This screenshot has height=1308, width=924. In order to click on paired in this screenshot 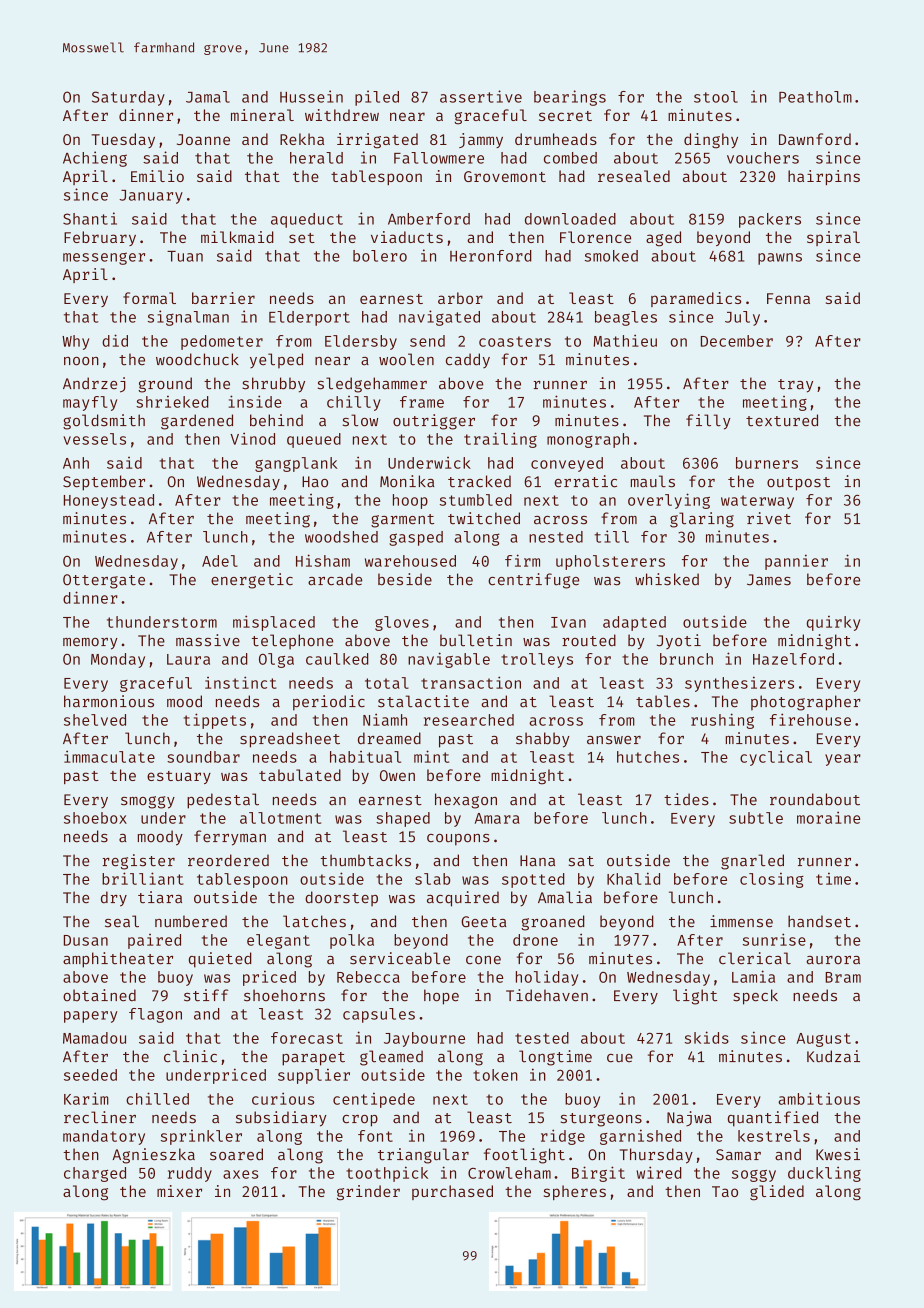, I will do `click(154, 941)`.
